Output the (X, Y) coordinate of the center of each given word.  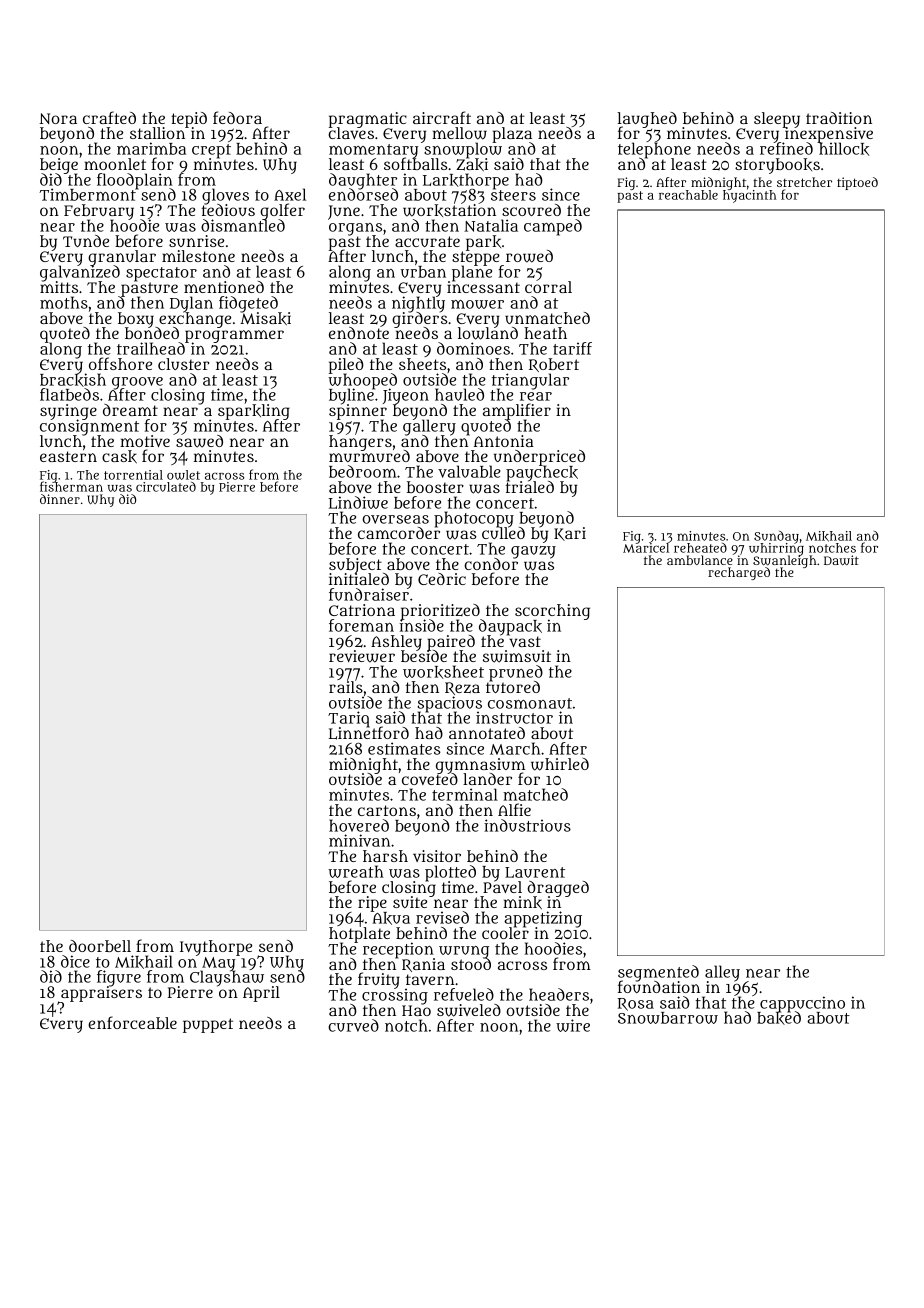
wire (573, 1025)
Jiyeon (406, 397)
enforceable (132, 1022)
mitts (59, 287)
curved (353, 1025)
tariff (572, 348)
